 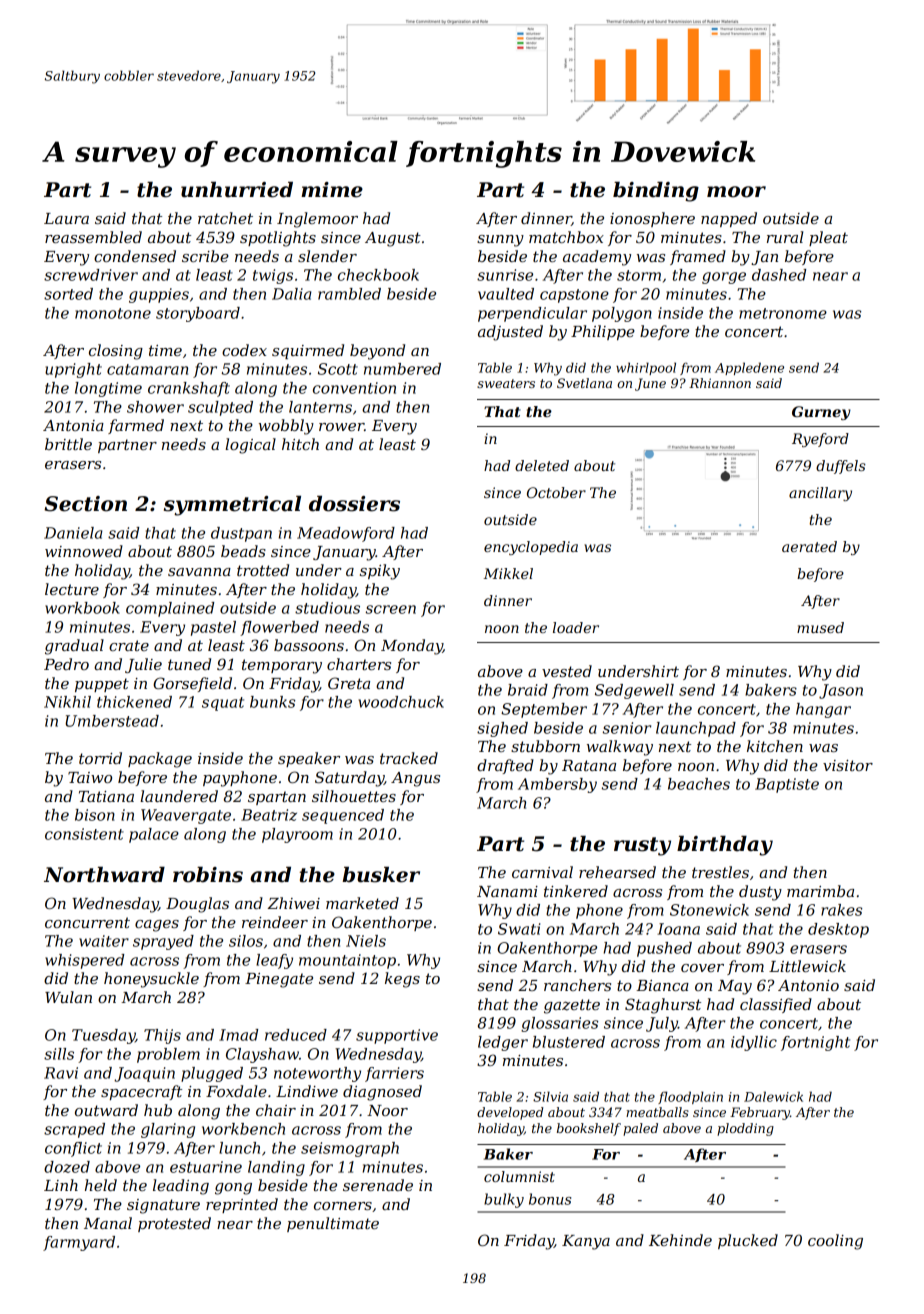 What do you see at coordinates (639, 275) in the page?
I see `storm` at bounding box center [639, 275].
